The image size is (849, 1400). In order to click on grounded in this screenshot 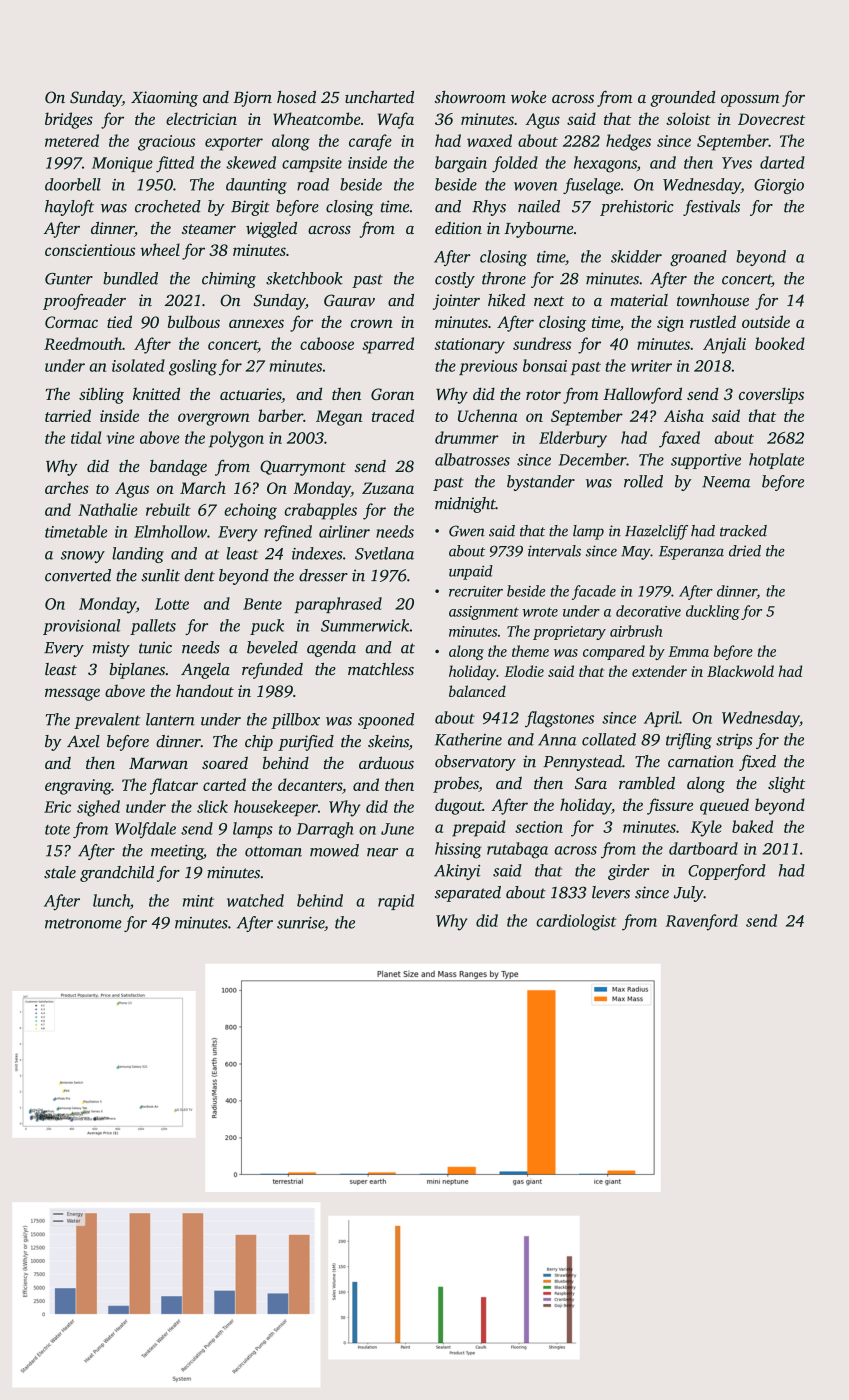, I will do `click(683, 99)`.
